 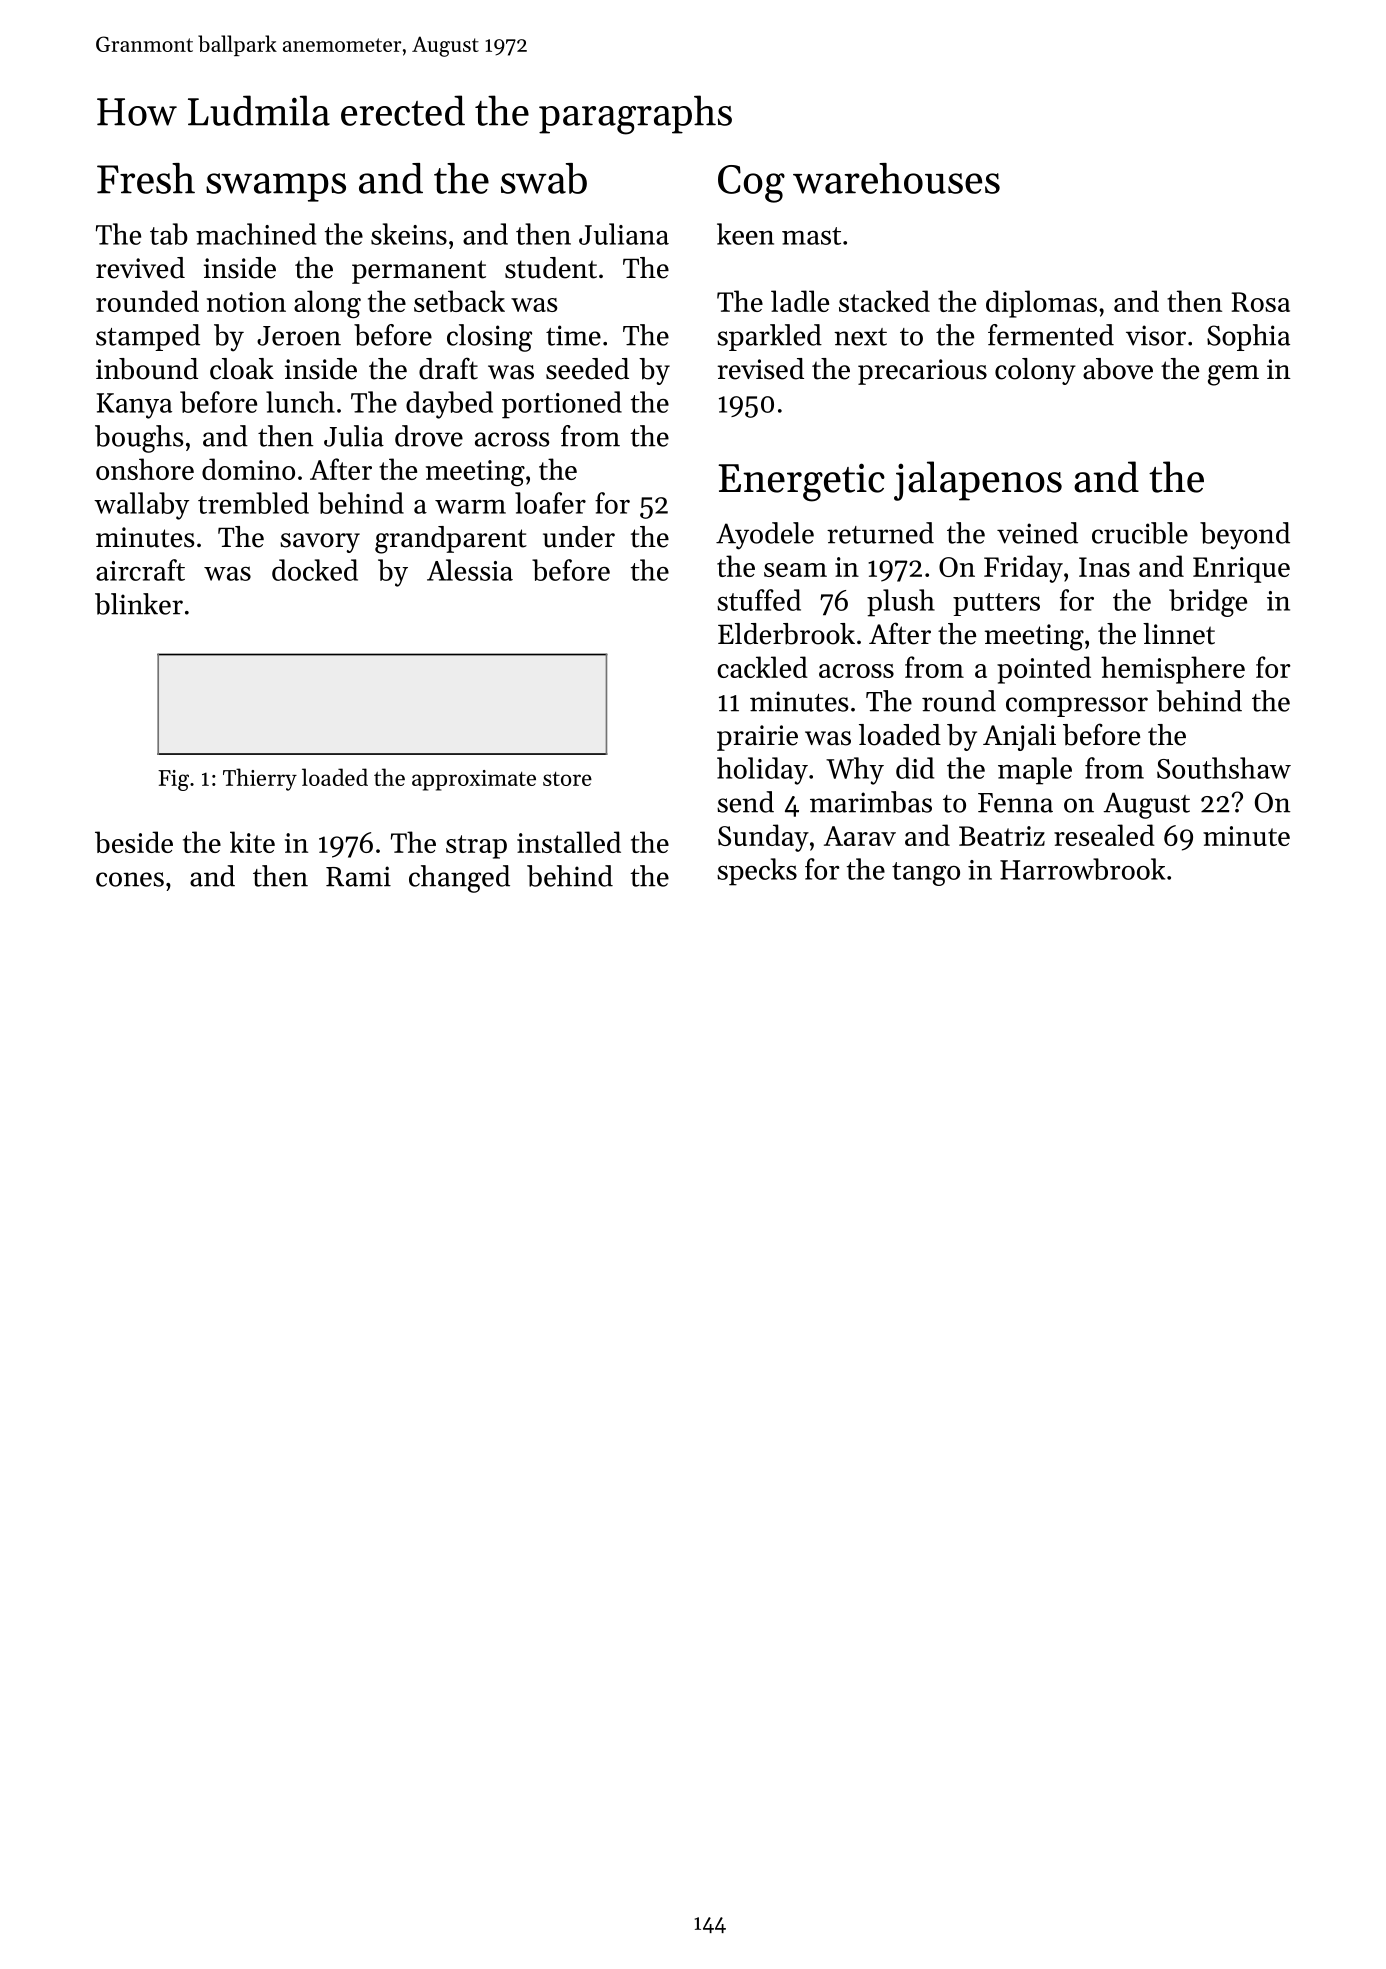 What do you see at coordinates (751, 184) in the screenshot?
I see `Cog` at bounding box center [751, 184].
